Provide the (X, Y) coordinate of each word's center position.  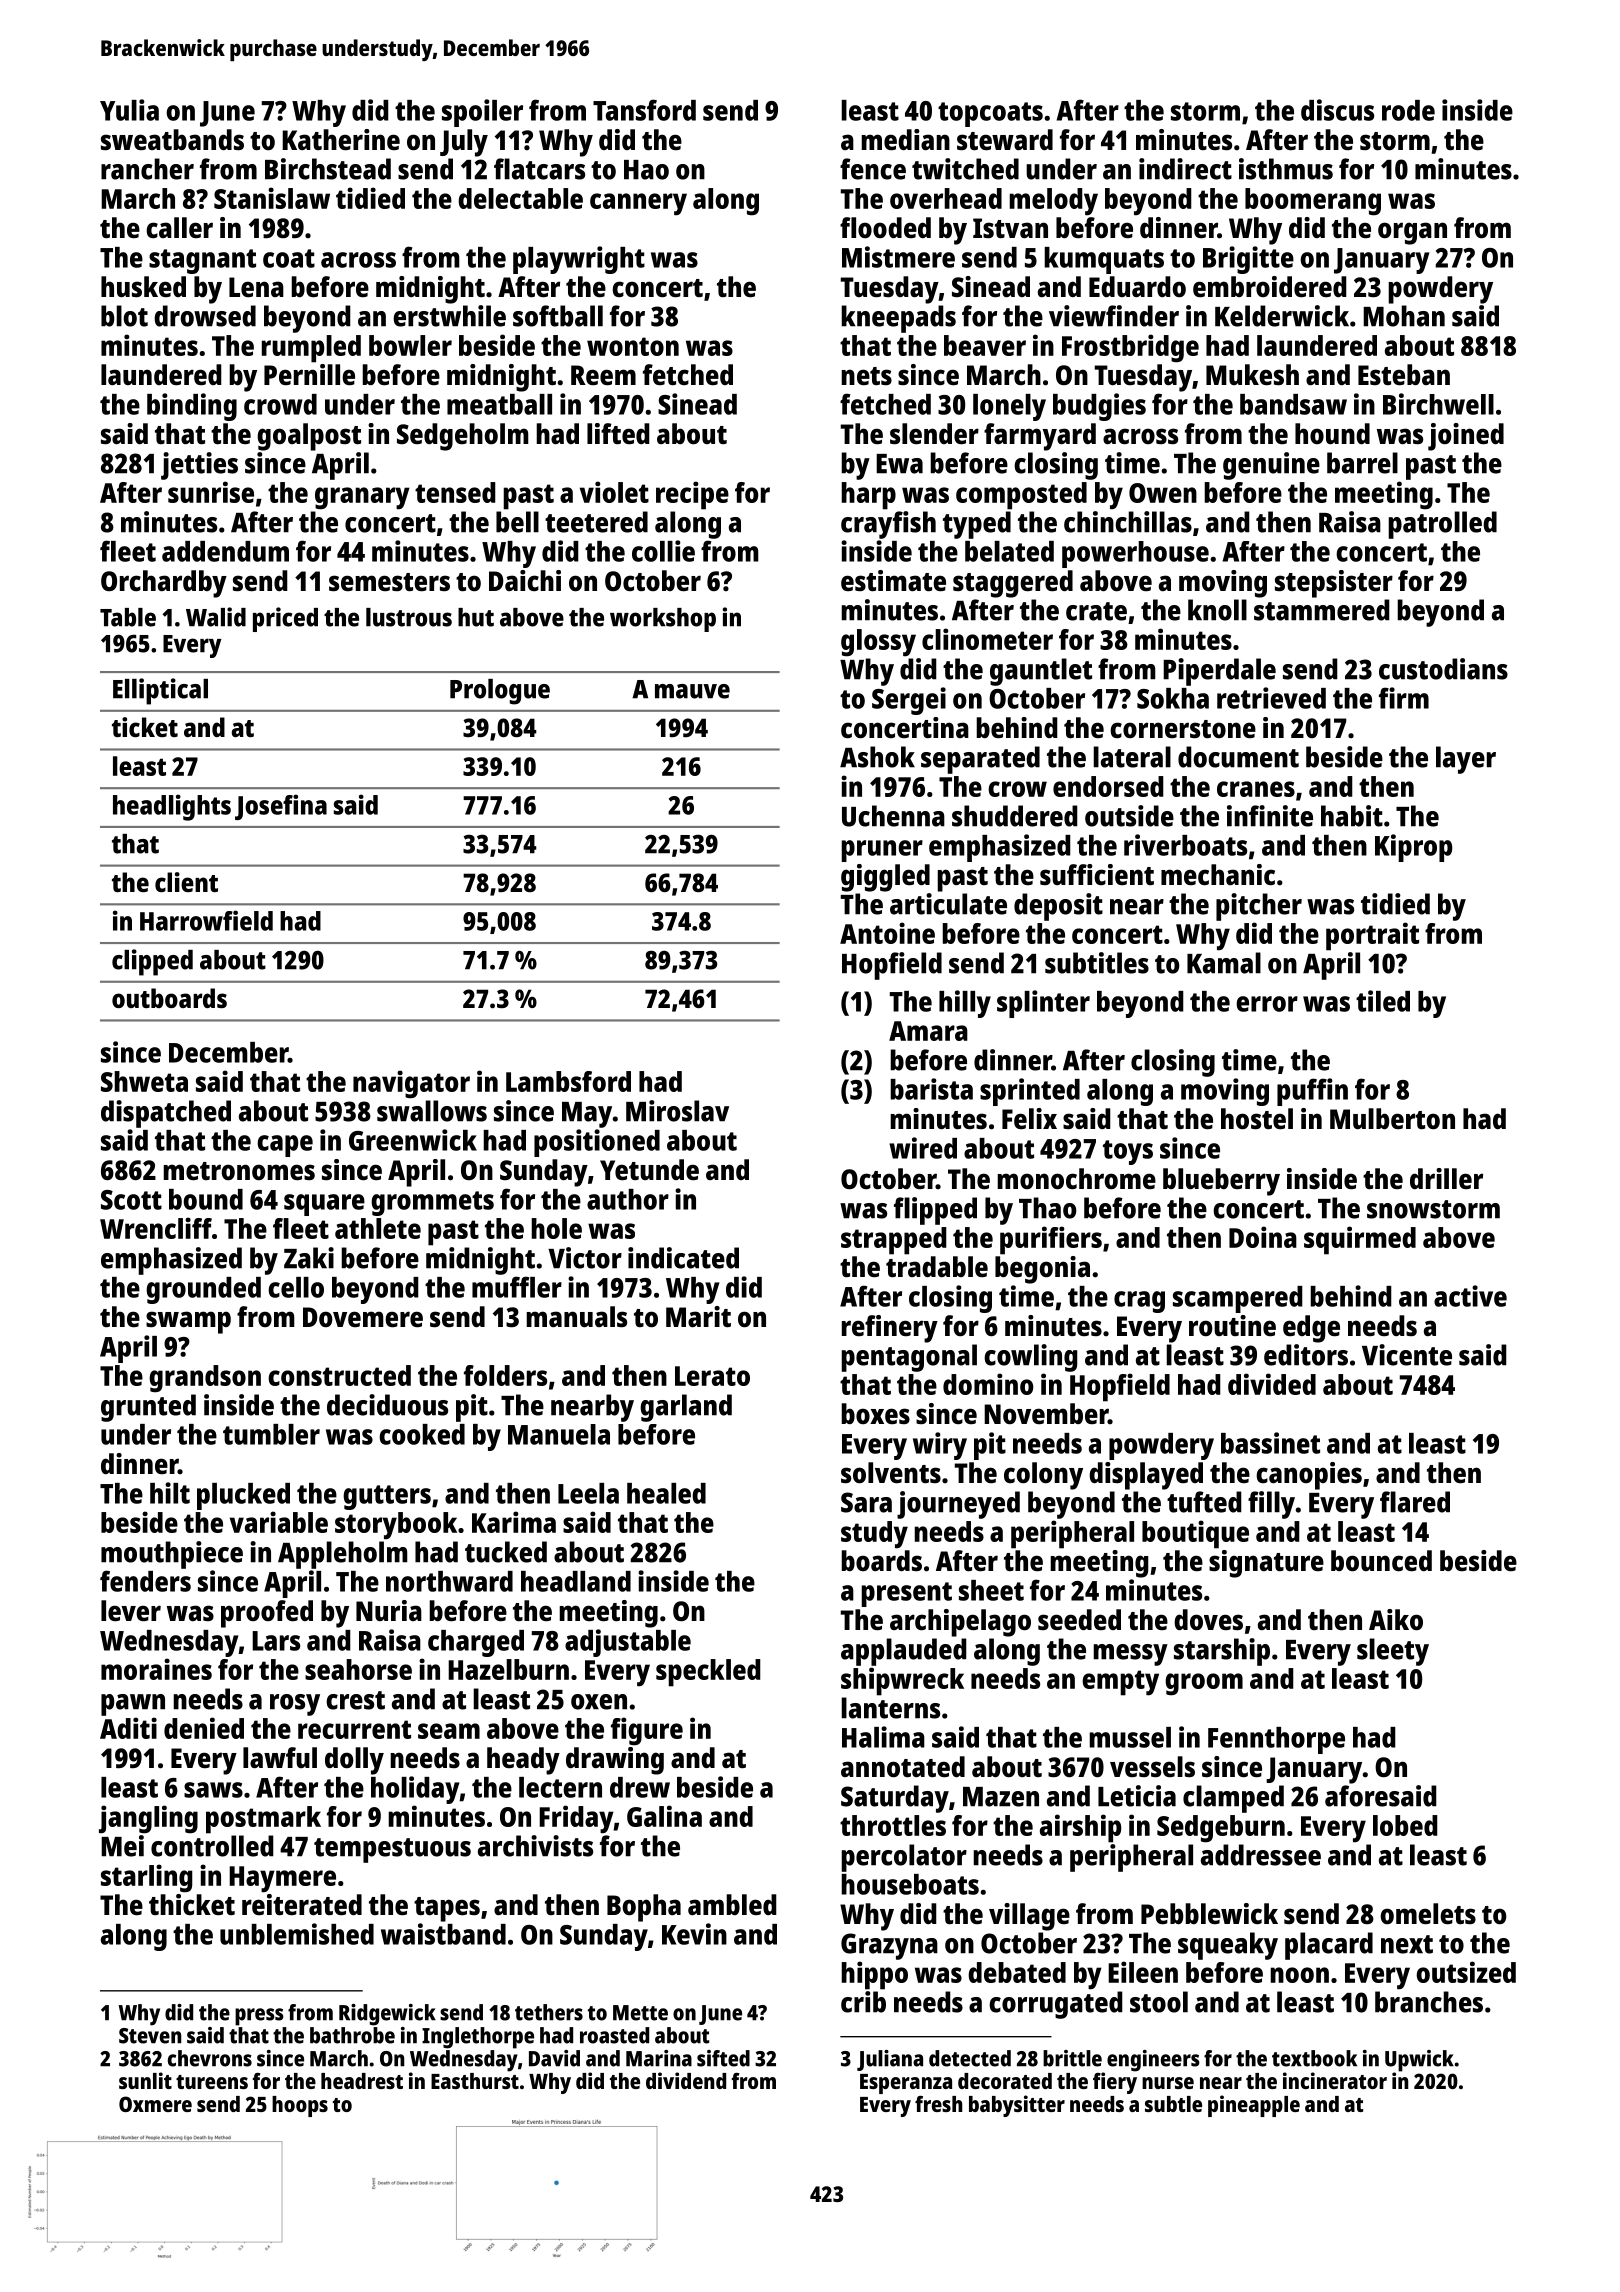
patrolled (1442, 525)
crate (1096, 611)
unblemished (297, 1934)
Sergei (909, 701)
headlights (172, 807)
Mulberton (1392, 1118)
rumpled (311, 349)
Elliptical (160, 691)
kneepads (898, 319)
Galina (664, 1816)
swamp (188, 1322)
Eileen (1143, 1972)
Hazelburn (508, 1669)
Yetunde (649, 1170)
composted (1021, 496)
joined (1466, 437)
